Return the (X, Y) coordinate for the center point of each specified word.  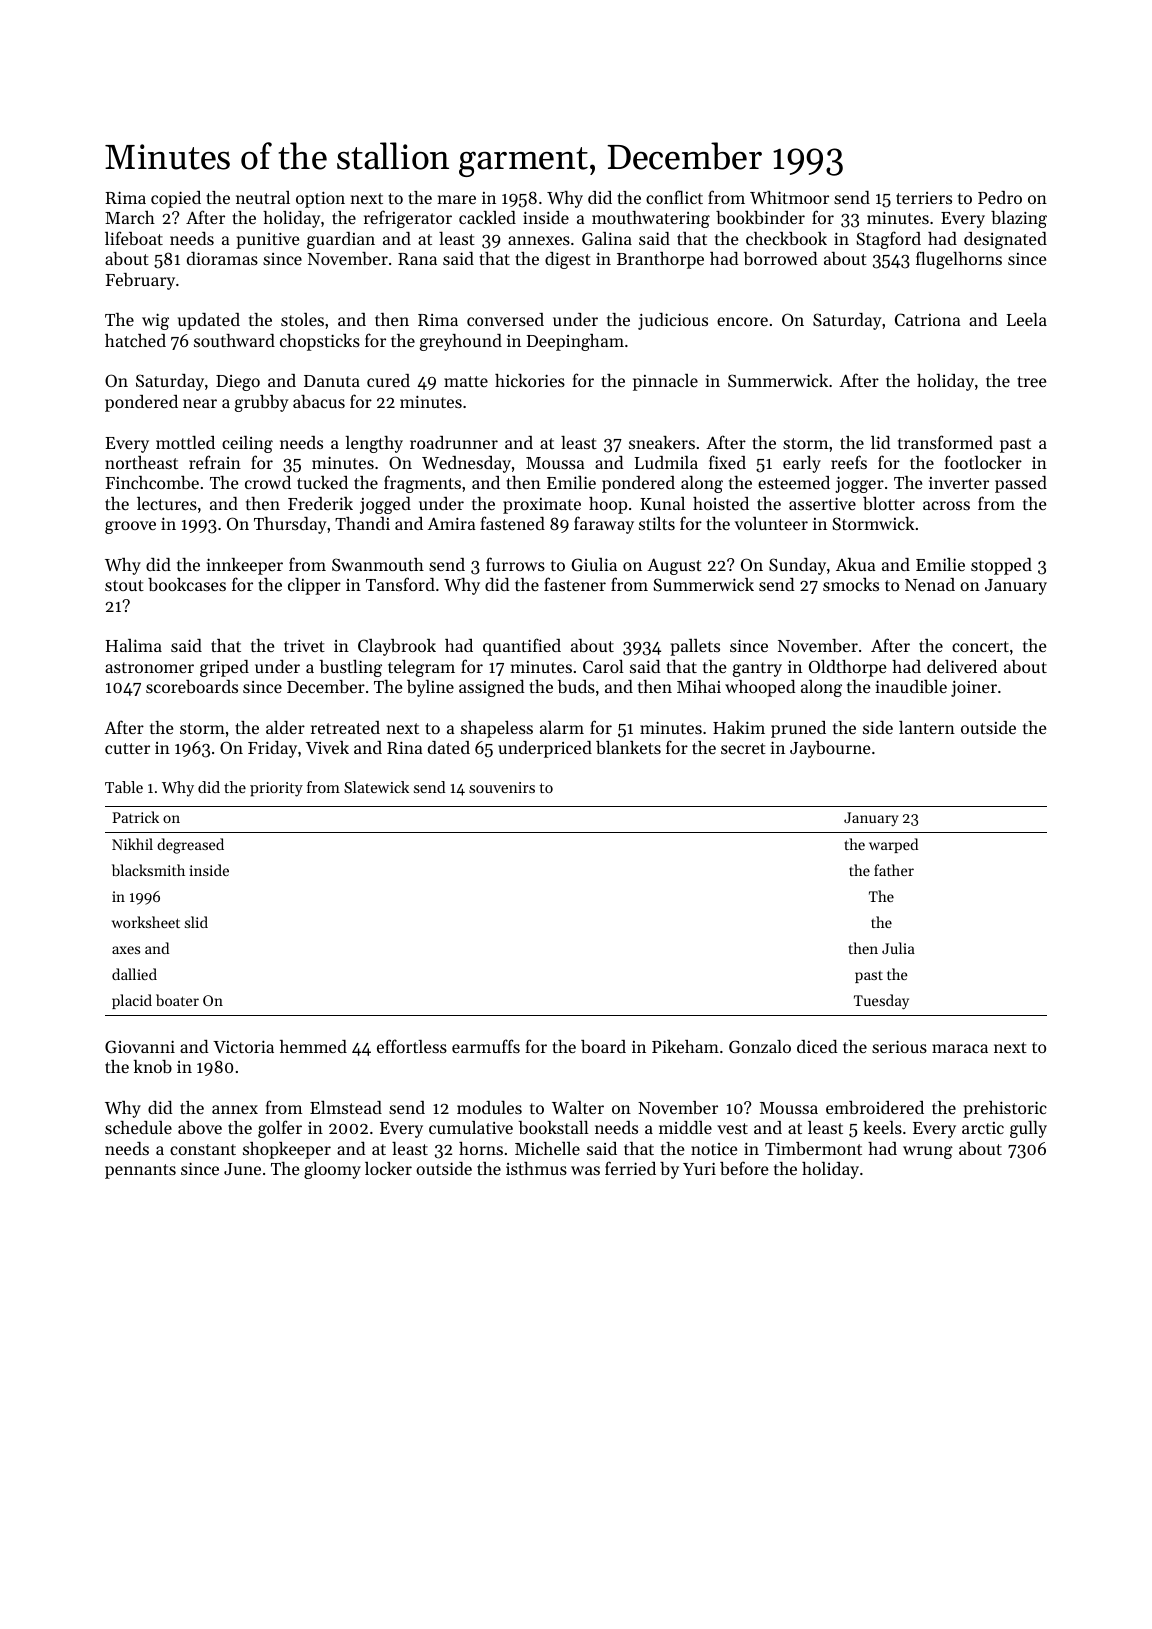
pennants (140, 1171)
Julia (898, 948)
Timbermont (813, 1148)
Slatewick (376, 787)
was (585, 1170)
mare (457, 199)
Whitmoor (789, 197)
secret (743, 748)
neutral (263, 197)
